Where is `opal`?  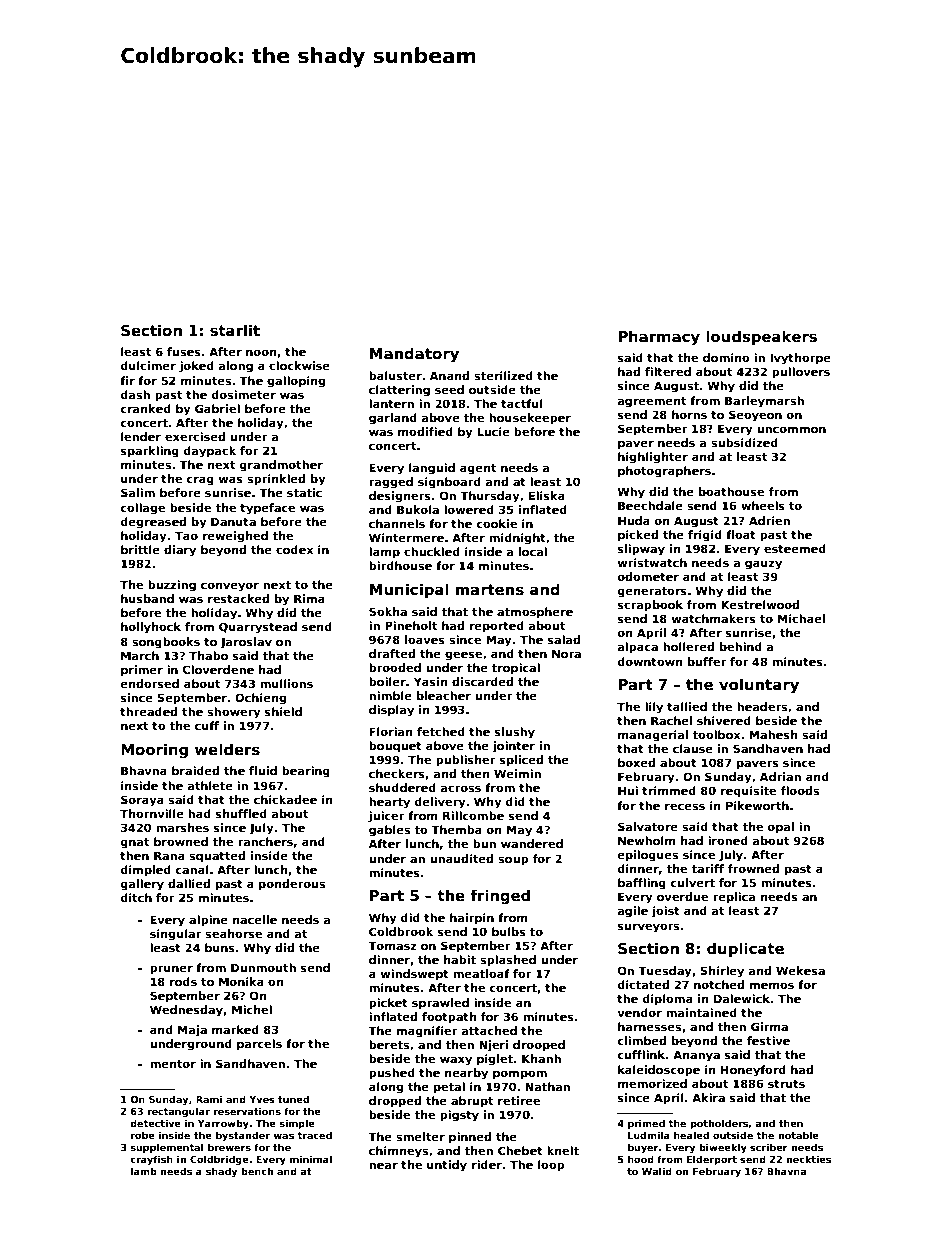
opal is located at coordinates (781, 828).
